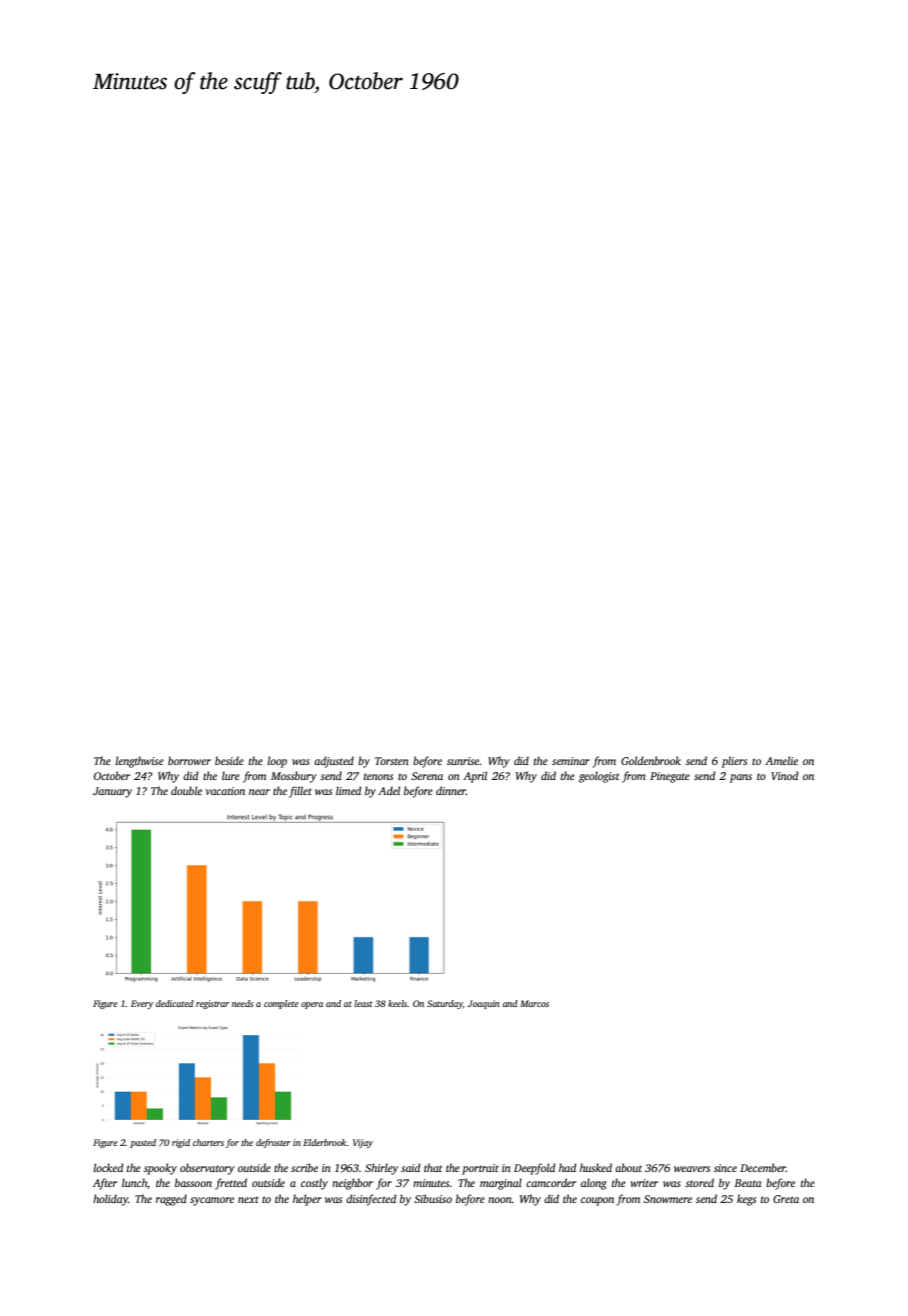 This screenshot has width=908, height=1316. Describe the element at coordinates (484, 1004) in the screenshot. I see `Joaquin` at that location.
